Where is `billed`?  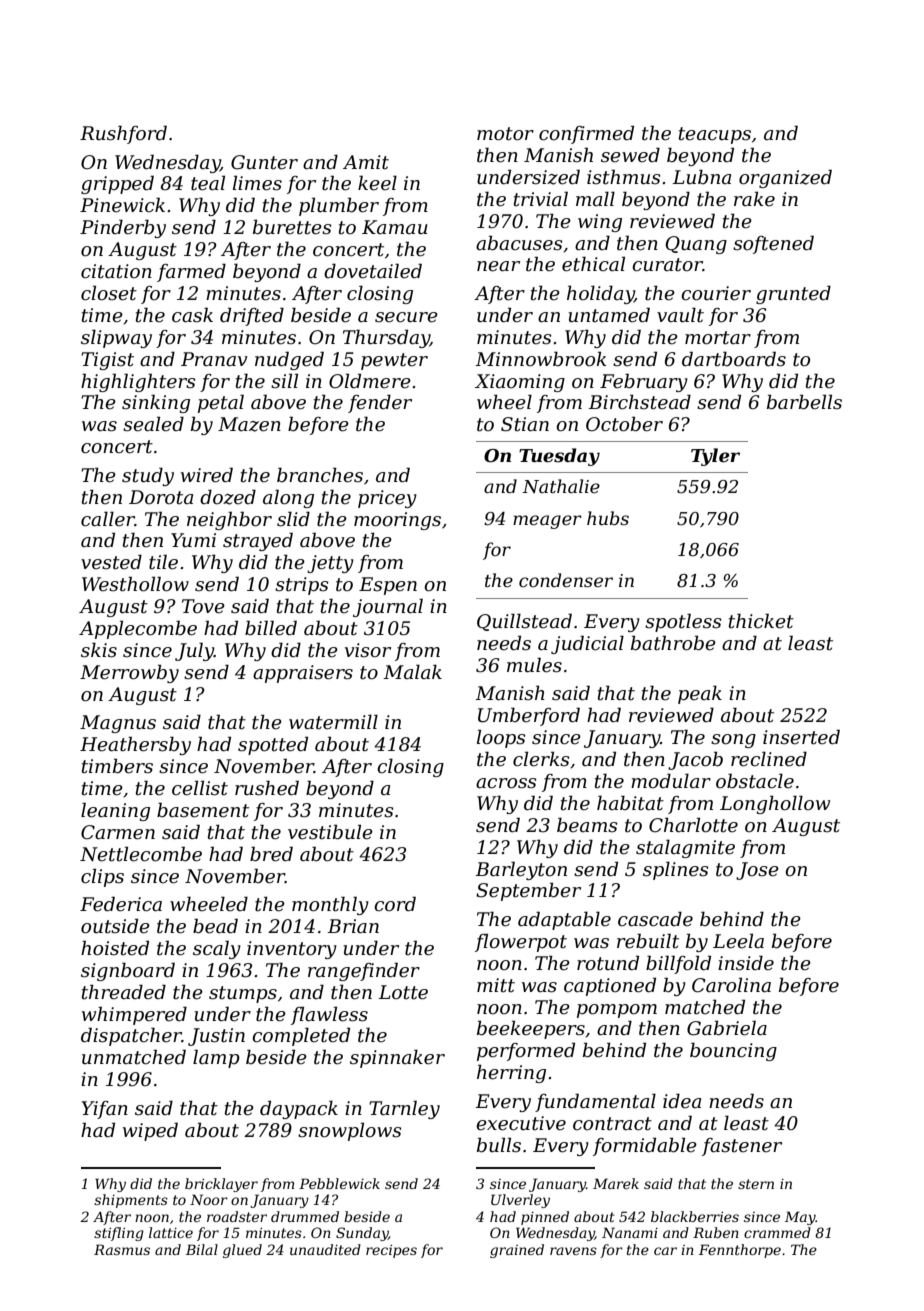
billed is located at coordinates (271, 628).
